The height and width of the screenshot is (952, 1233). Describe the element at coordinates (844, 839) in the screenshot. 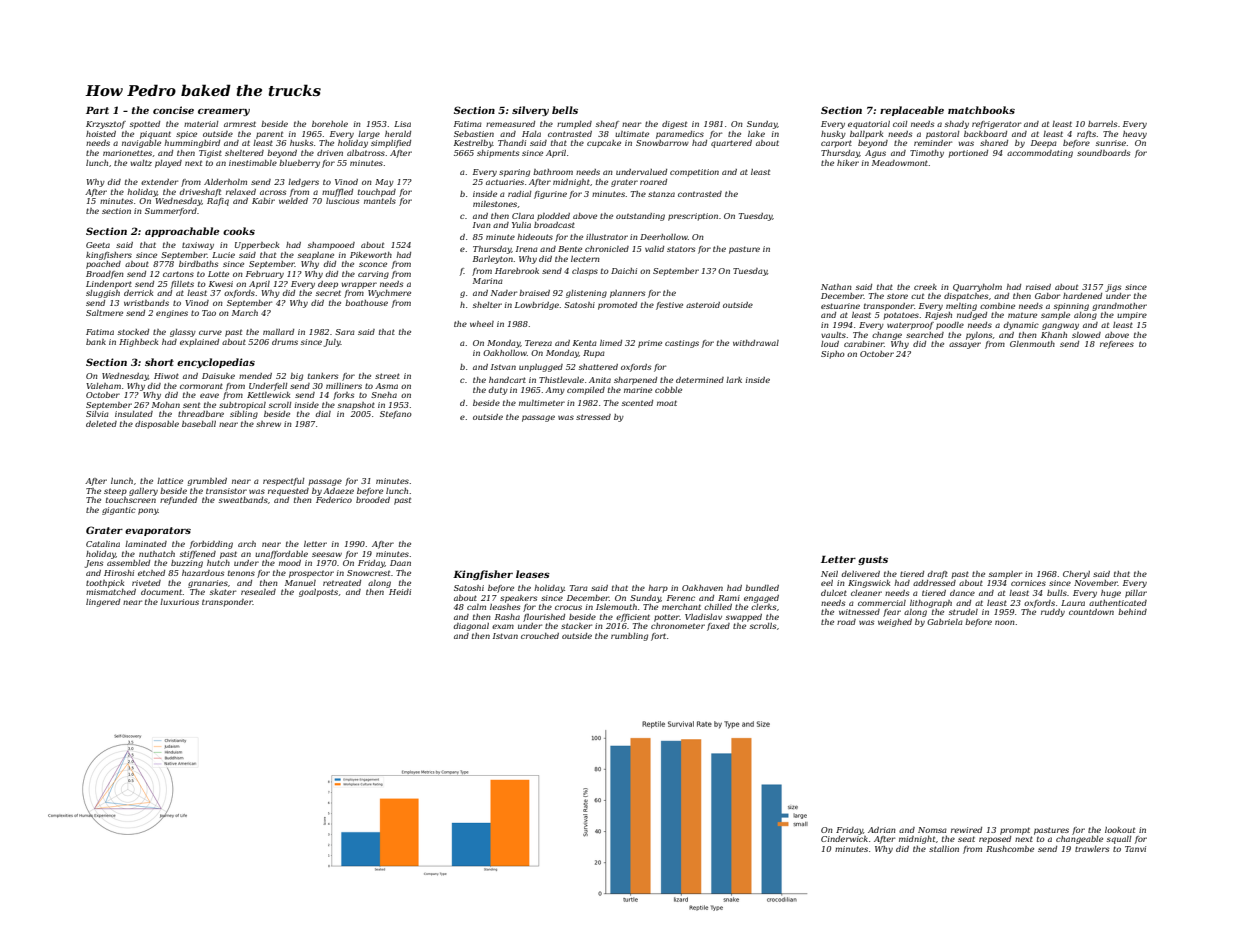

I see `Cinderwick` at that location.
